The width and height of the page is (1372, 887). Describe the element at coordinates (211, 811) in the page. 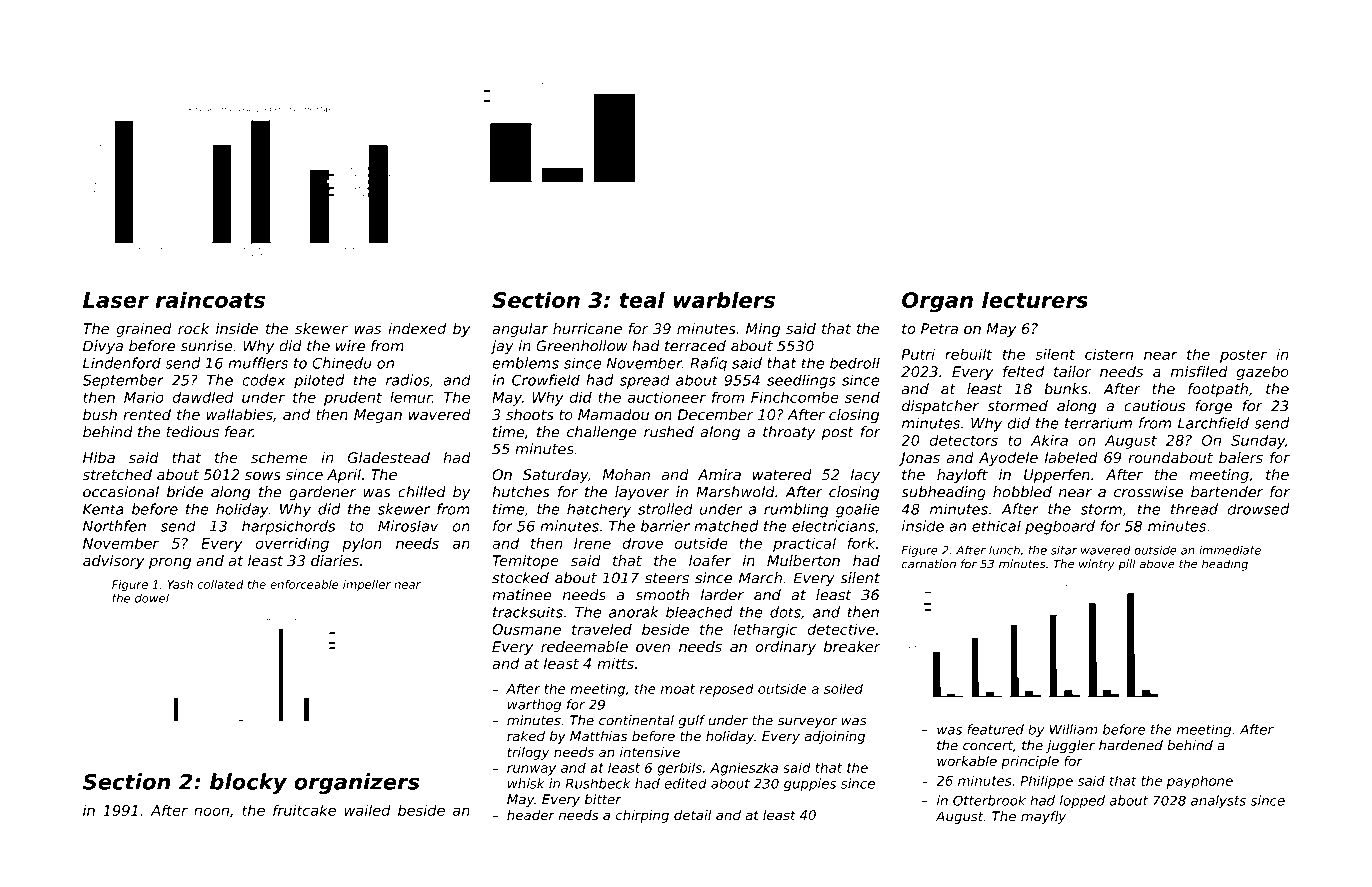

I see `noon` at that location.
